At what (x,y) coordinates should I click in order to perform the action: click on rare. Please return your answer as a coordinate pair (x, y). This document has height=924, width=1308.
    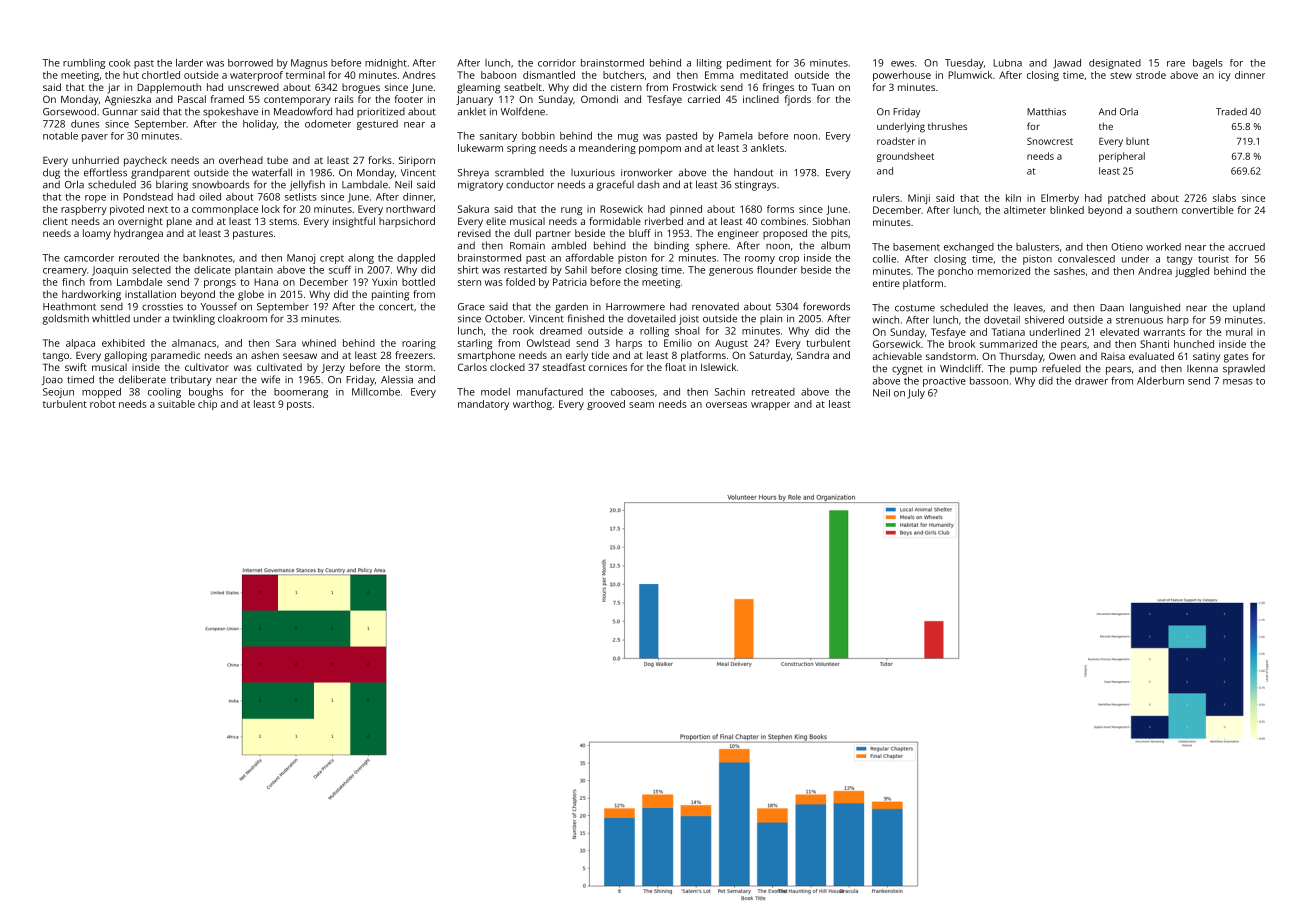
    Looking at the image, I should click on (1176, 64).
